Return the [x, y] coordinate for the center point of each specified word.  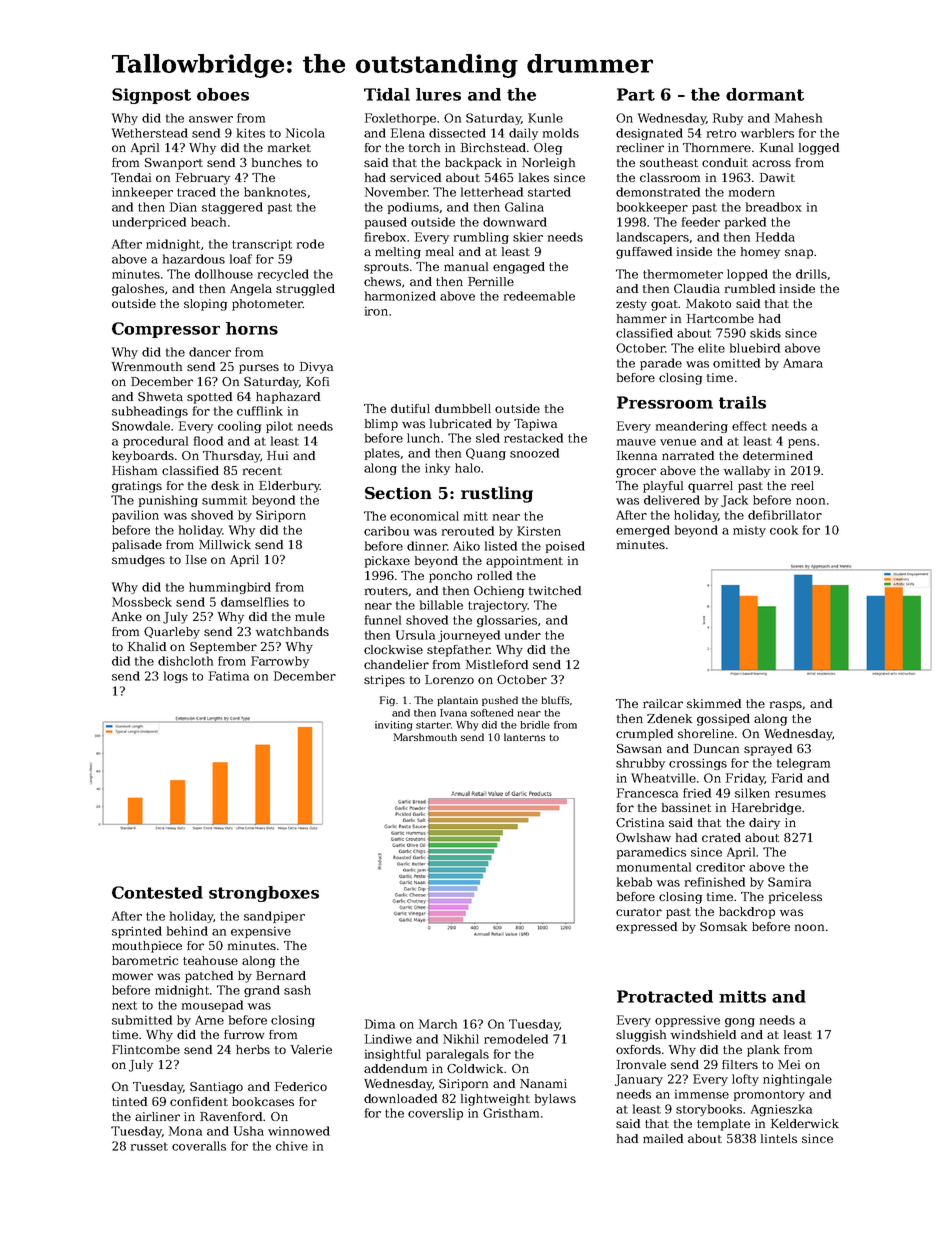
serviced [415, 177]
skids [765, 333]
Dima [380, 1024]
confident [199, 1101]
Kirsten [539, 531]
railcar [663, 703]
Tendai [131, 177]
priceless [795, 898]
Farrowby [280, 662]
